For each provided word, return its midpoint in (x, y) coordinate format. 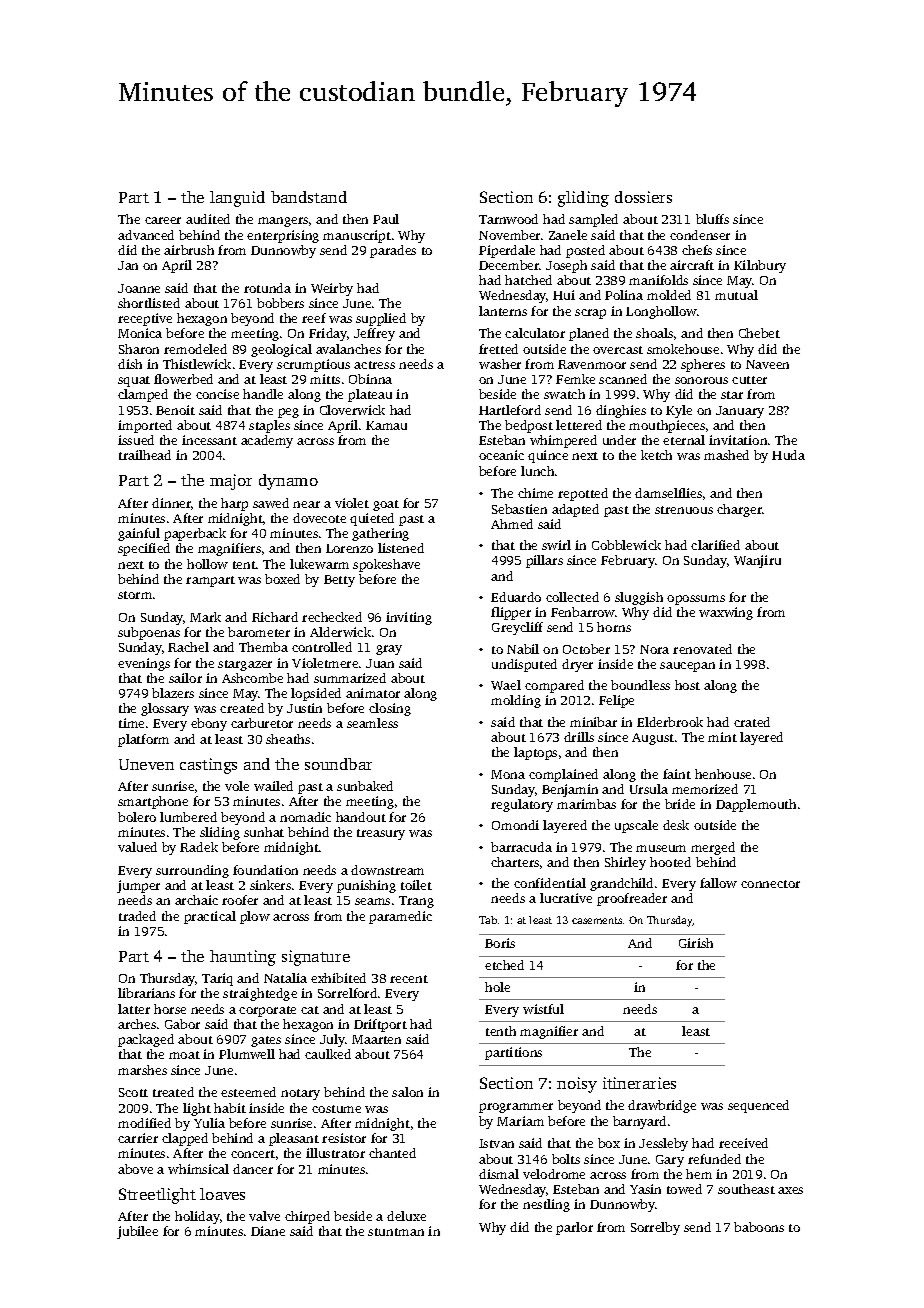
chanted (392, 1153)
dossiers (643, 197)
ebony (209, 724)
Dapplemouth (756, 805)
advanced (146, 235)
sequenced (758, 1106)
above (135, 1169)
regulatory (522, 805)
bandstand (309, 197)
